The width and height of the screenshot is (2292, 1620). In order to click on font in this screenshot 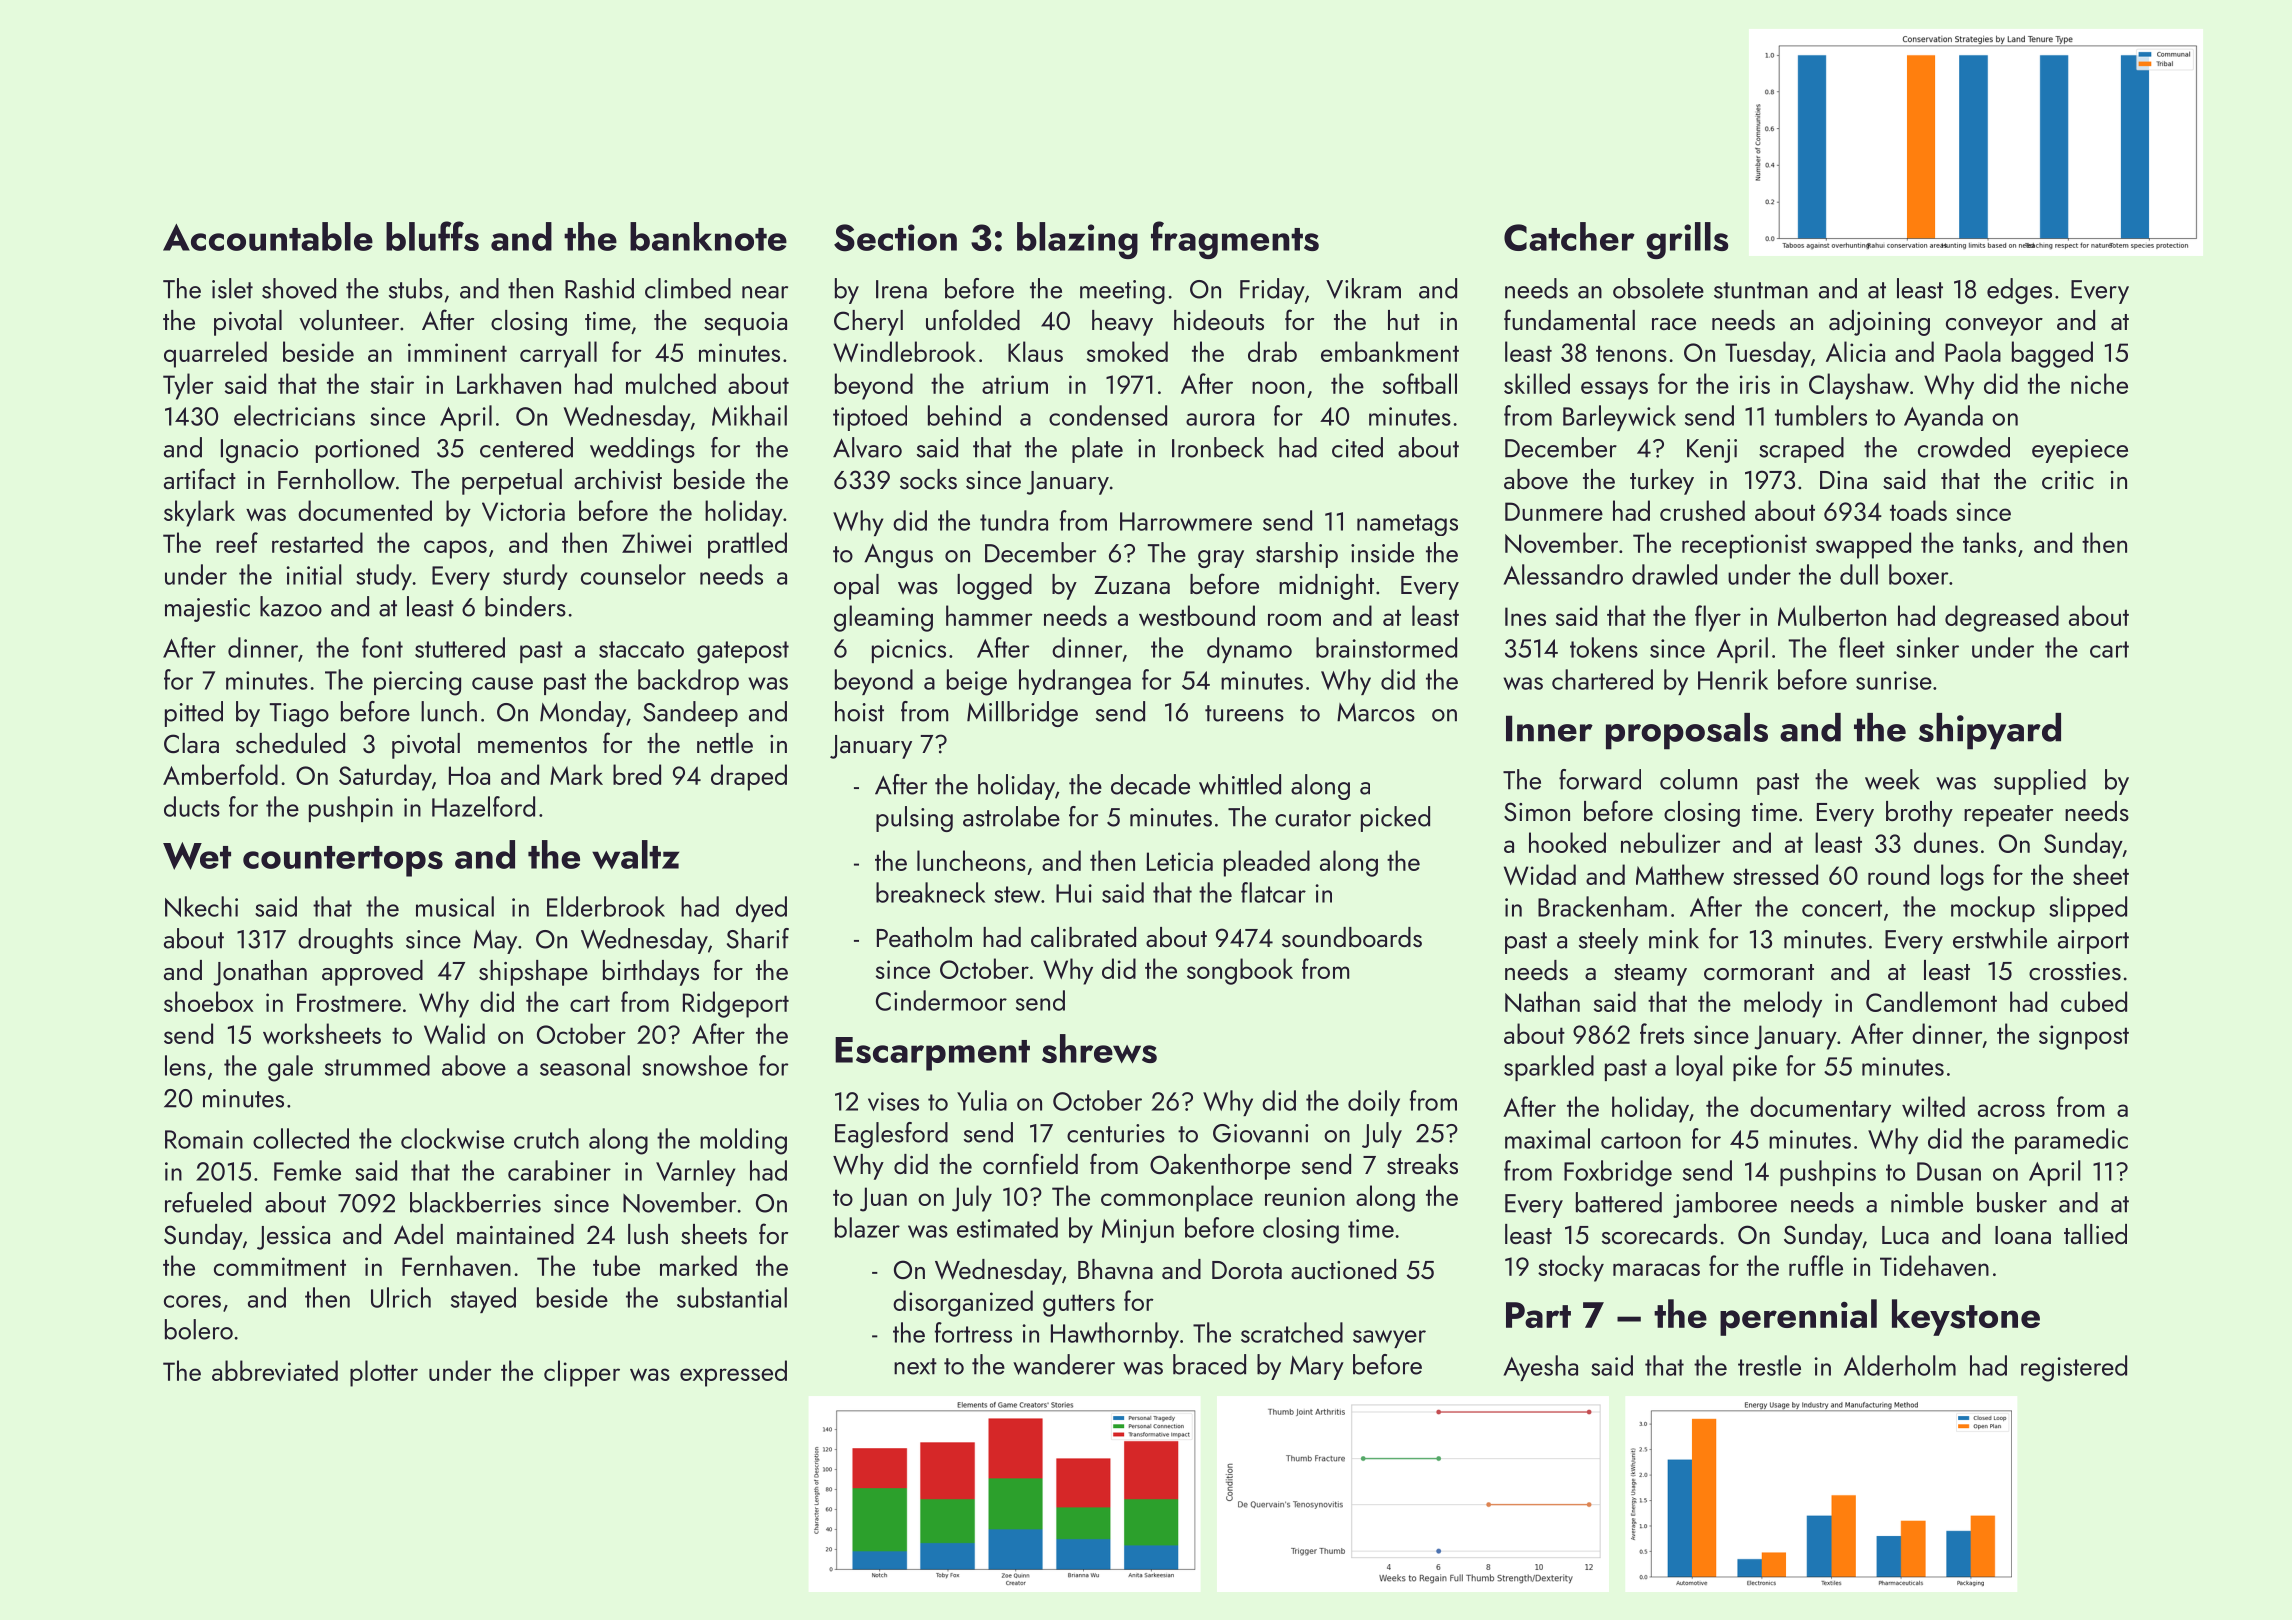, I will do `click(382, 647)`.
